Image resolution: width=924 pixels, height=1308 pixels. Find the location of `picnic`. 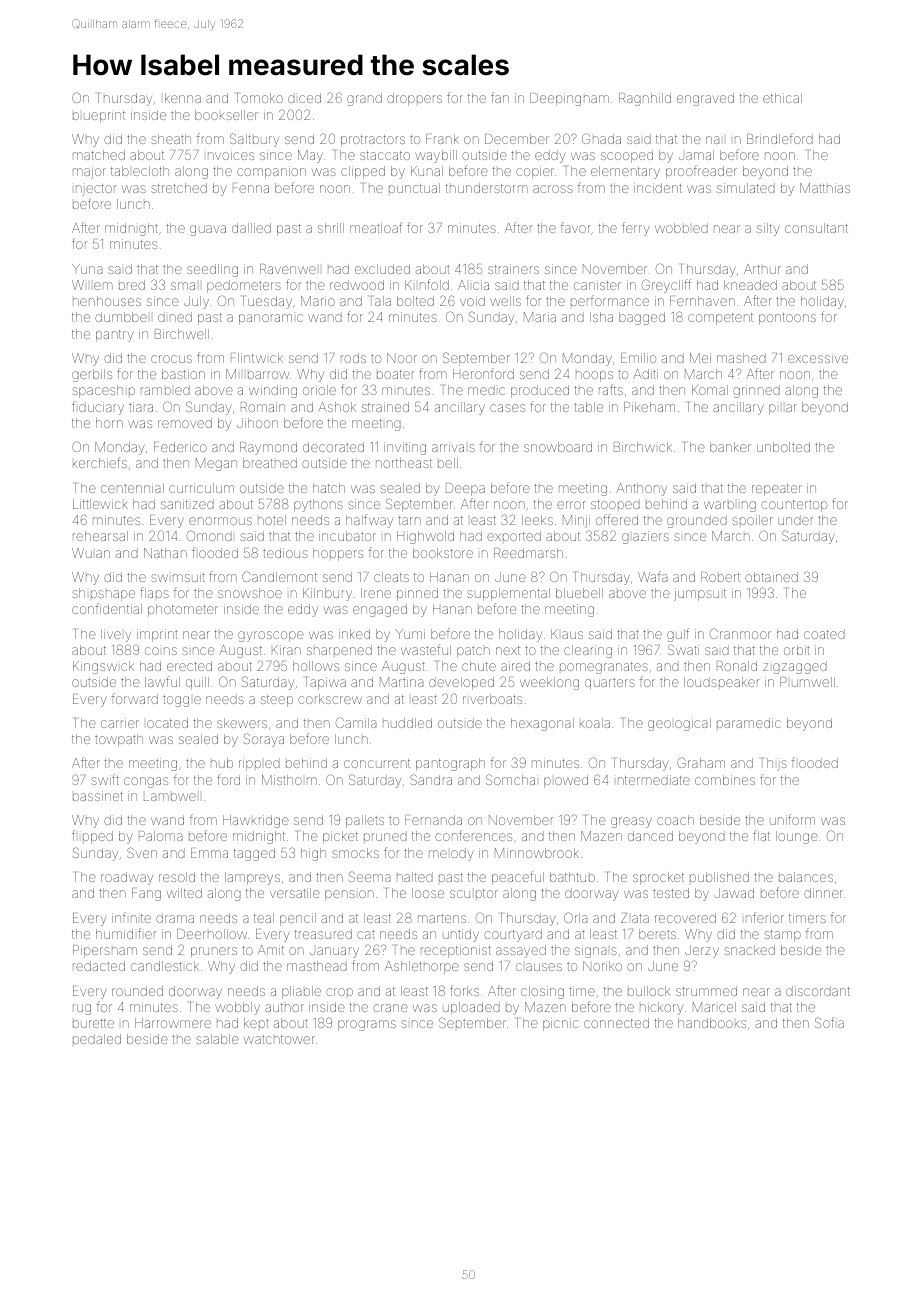

picnic is located at coordinates (560, 1024).
